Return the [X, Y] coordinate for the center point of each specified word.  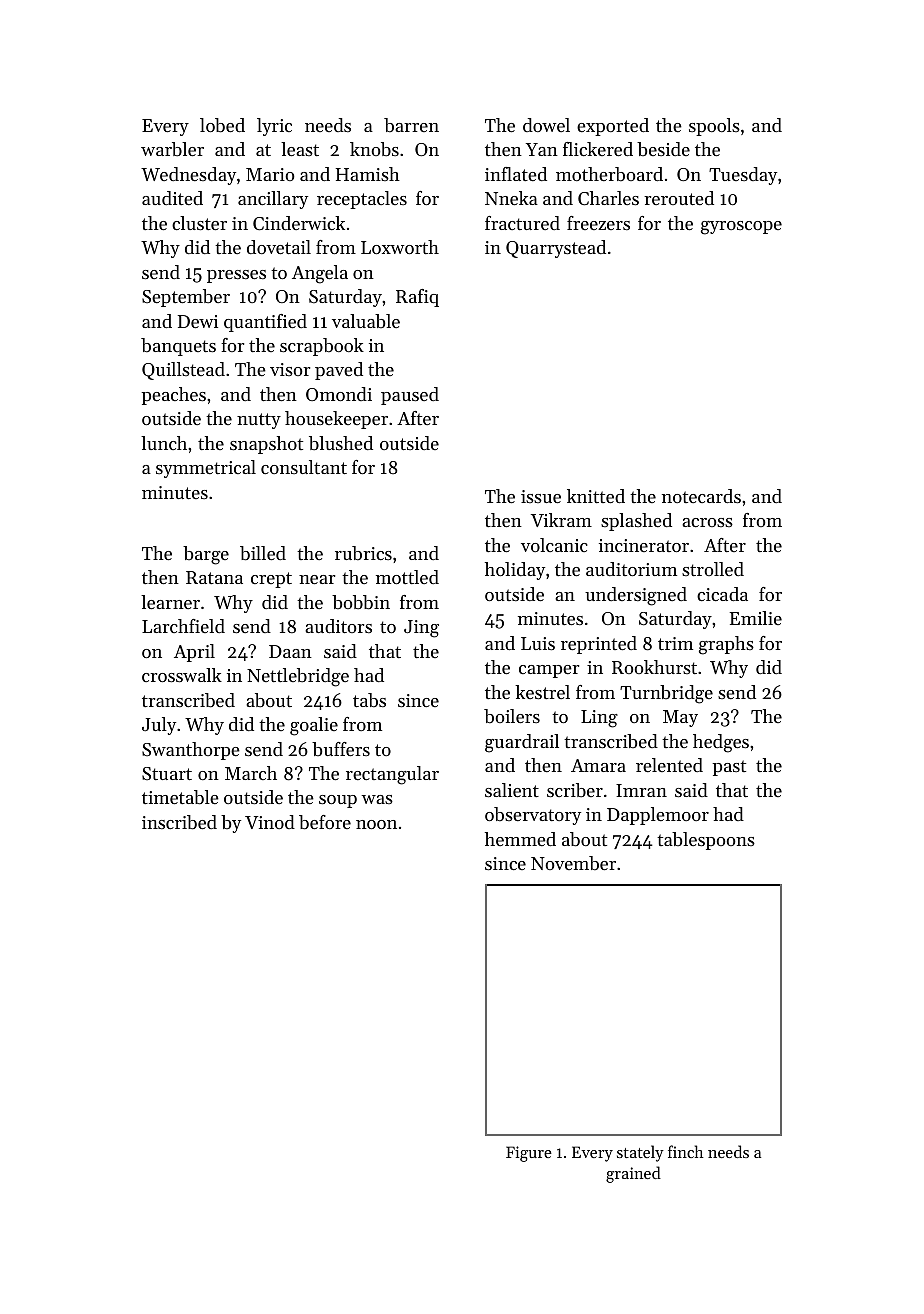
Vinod [270, 822]
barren [411, 125]
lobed [222, 125]
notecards [701, 496]
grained [633, 1174]
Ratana [214, 577]
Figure [529, 1154]
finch [686, 1151]
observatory [533, 816]
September [186, 298]
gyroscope [741, 228]
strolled [713, 569]
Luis [538, 643]
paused [410, 396]
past [729, 768]
